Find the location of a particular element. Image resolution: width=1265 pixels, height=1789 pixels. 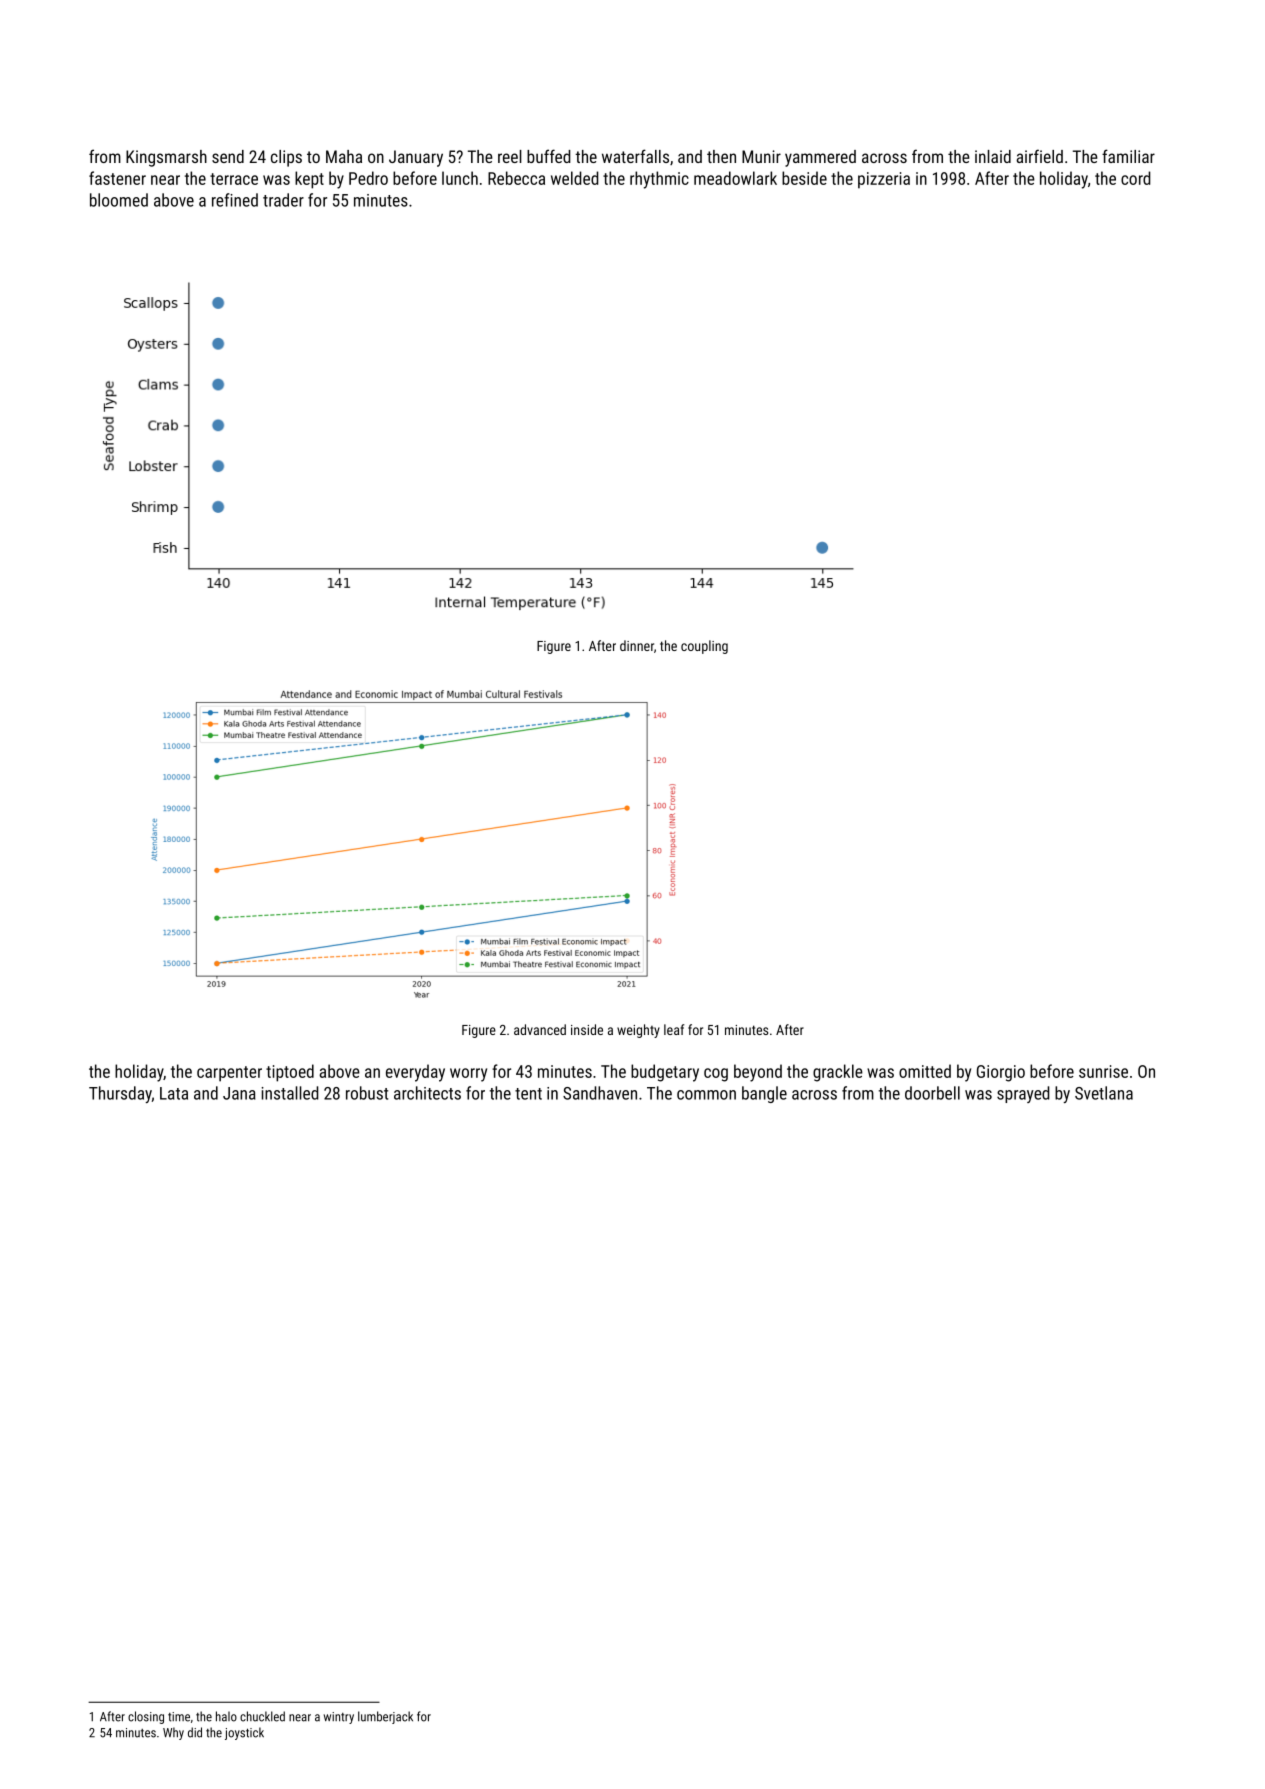

lunch is located at coordinates (460, 178).
